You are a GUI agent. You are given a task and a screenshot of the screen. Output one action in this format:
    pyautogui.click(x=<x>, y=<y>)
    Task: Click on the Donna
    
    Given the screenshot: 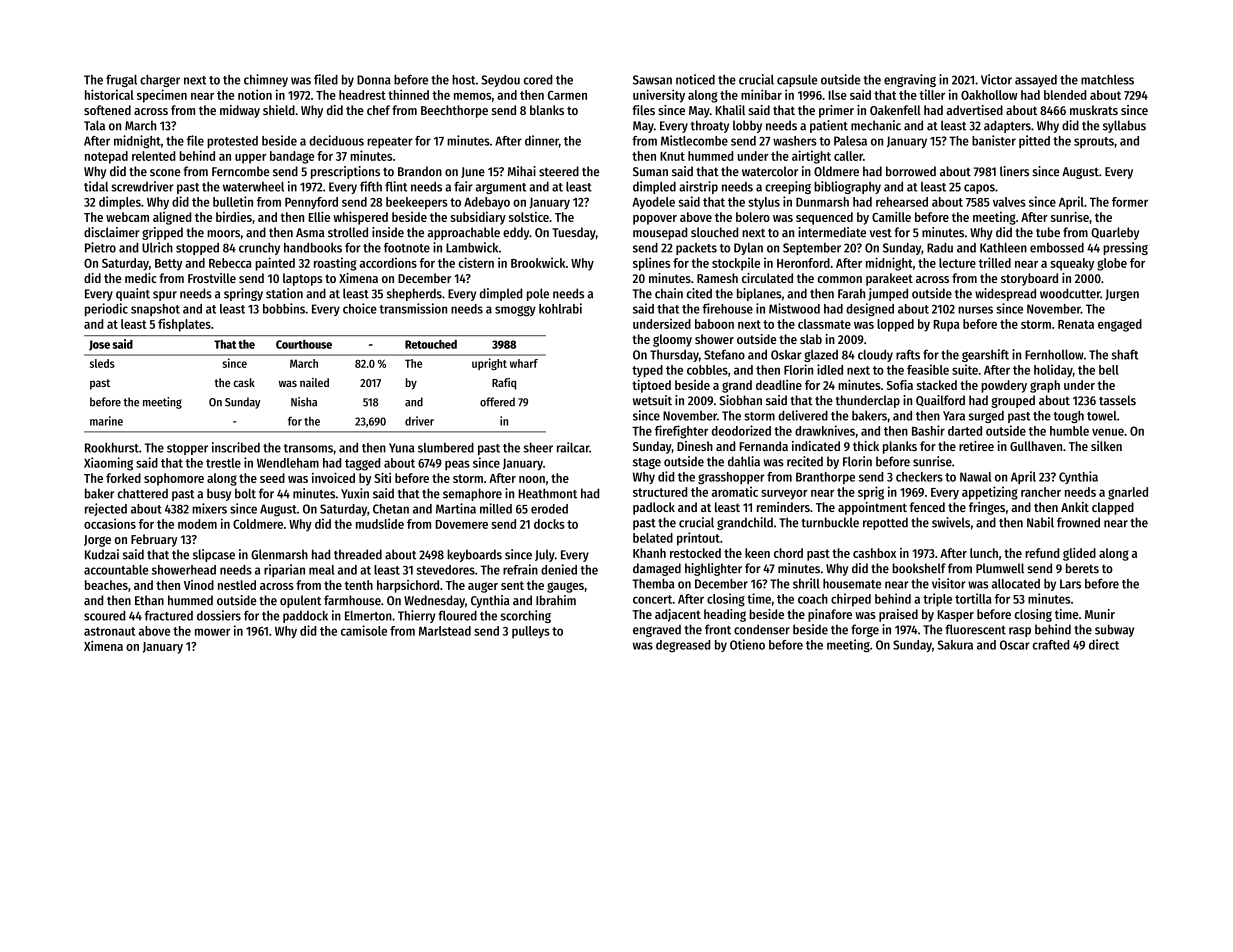 What is the action you would take?
    pyautogui.click(x=374, y=80)
